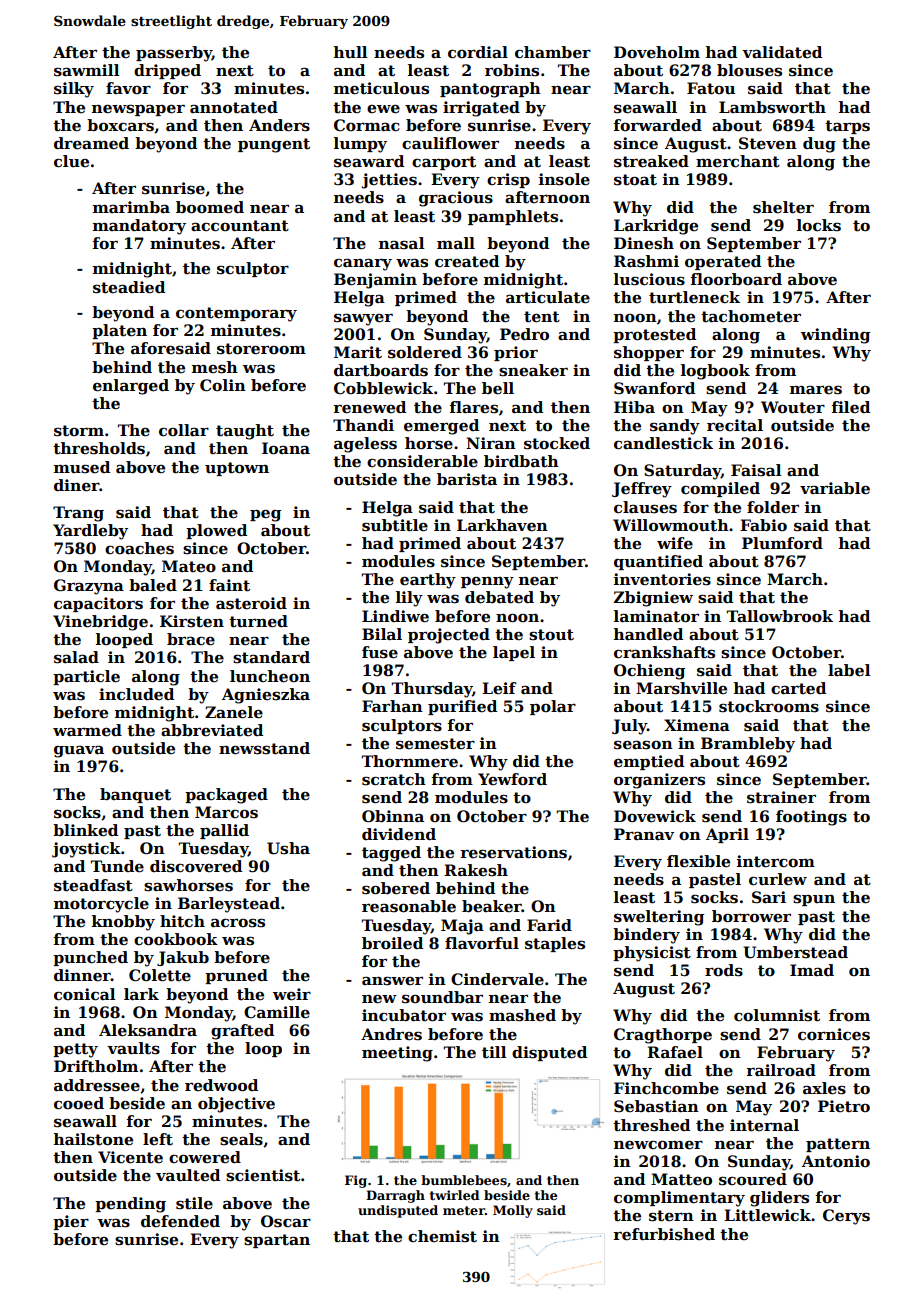 The image size is (924, 1308). I want to click on mares, so click(816, 390).
